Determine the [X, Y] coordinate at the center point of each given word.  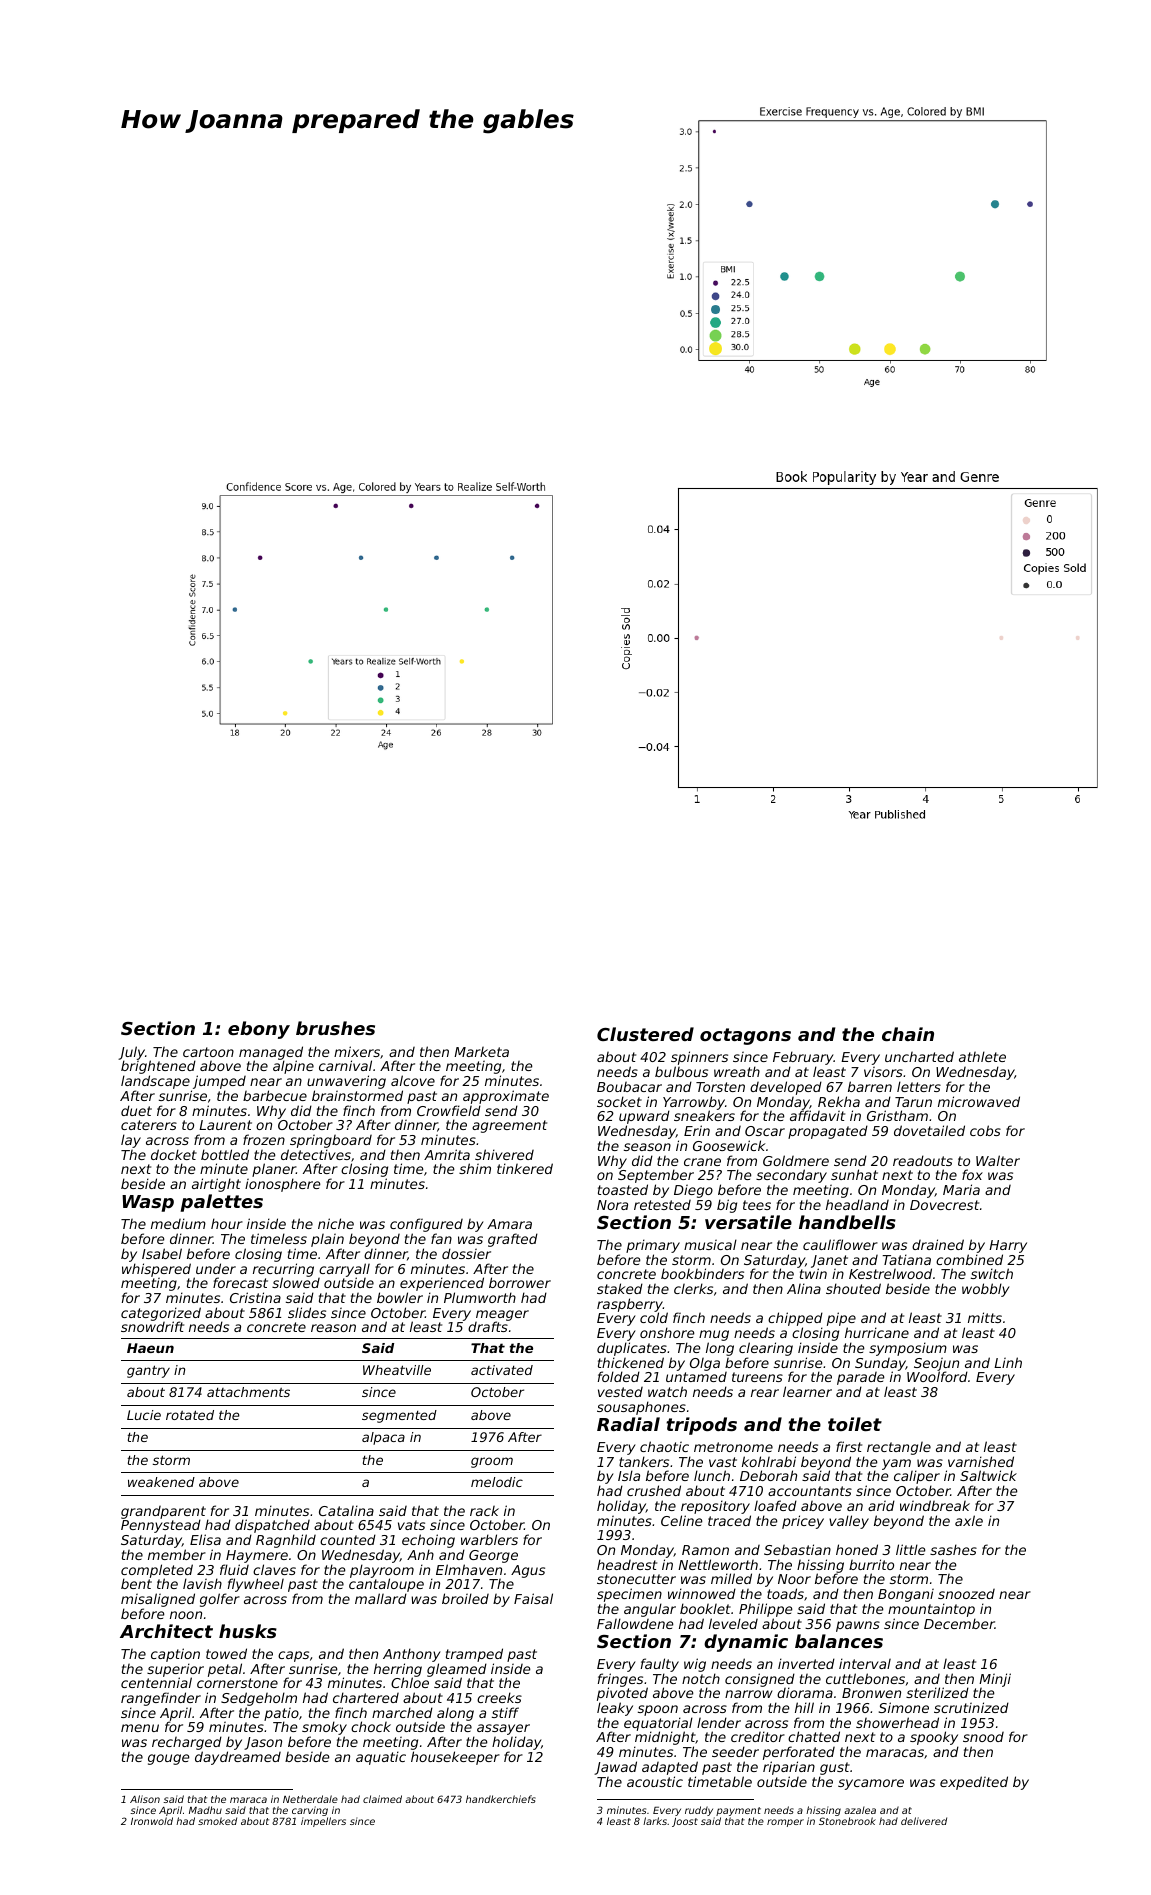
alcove [413, 1080]
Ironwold [152, 1821]
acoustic [655, 1781]
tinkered [525, 1168]
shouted [853, 1288]
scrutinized [971, 1707]
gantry [148, 1371]
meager [502, 1316]
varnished [981, 1461]
